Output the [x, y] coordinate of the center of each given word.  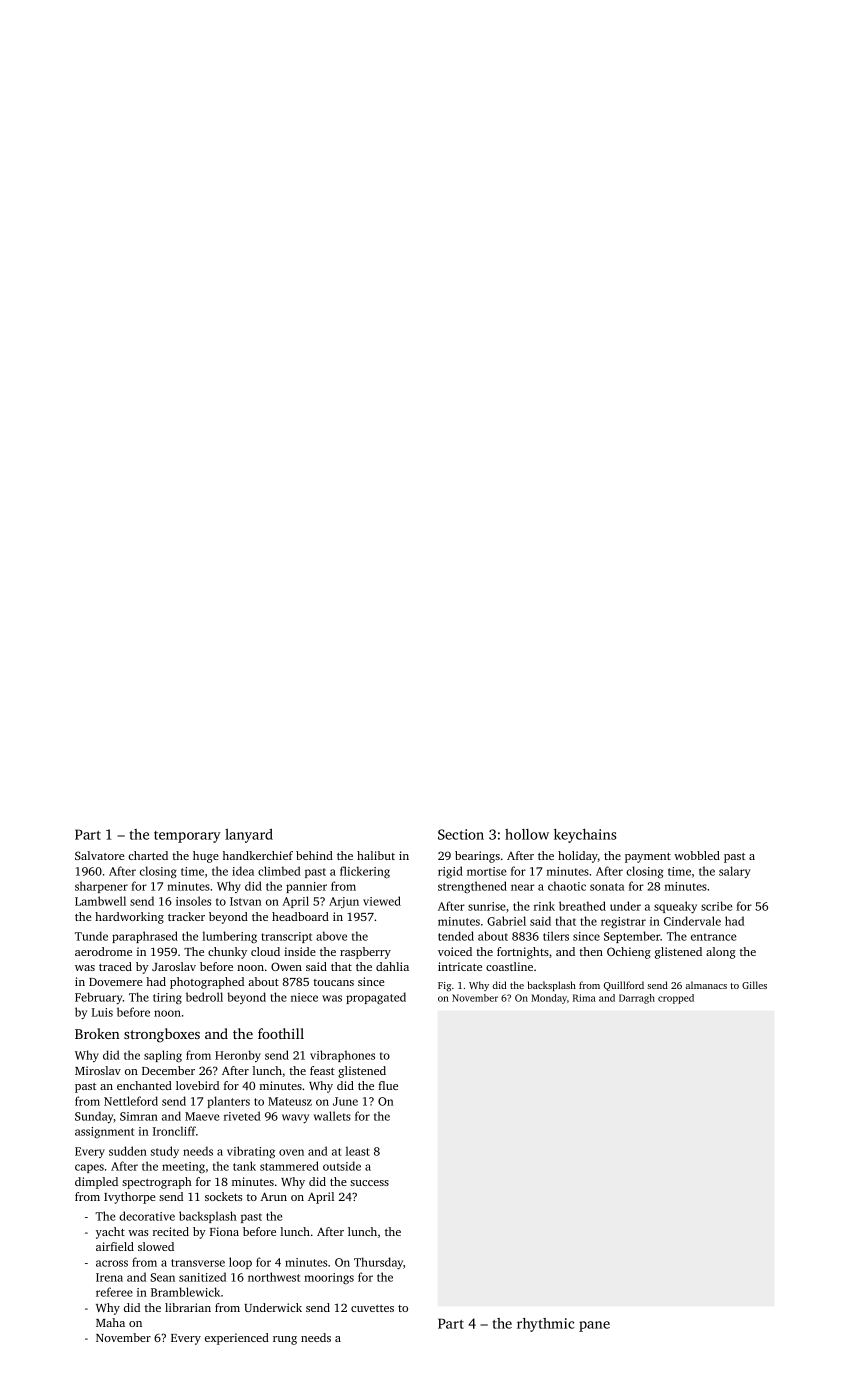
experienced [237, 1339]
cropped [676, 999]
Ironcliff [174, 1131]
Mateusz [290, 1101]
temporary [187, 837]
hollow [527, 834]
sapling [163, 1056]
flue [388, 1085]
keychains [585, 836]
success [369, 1183]
